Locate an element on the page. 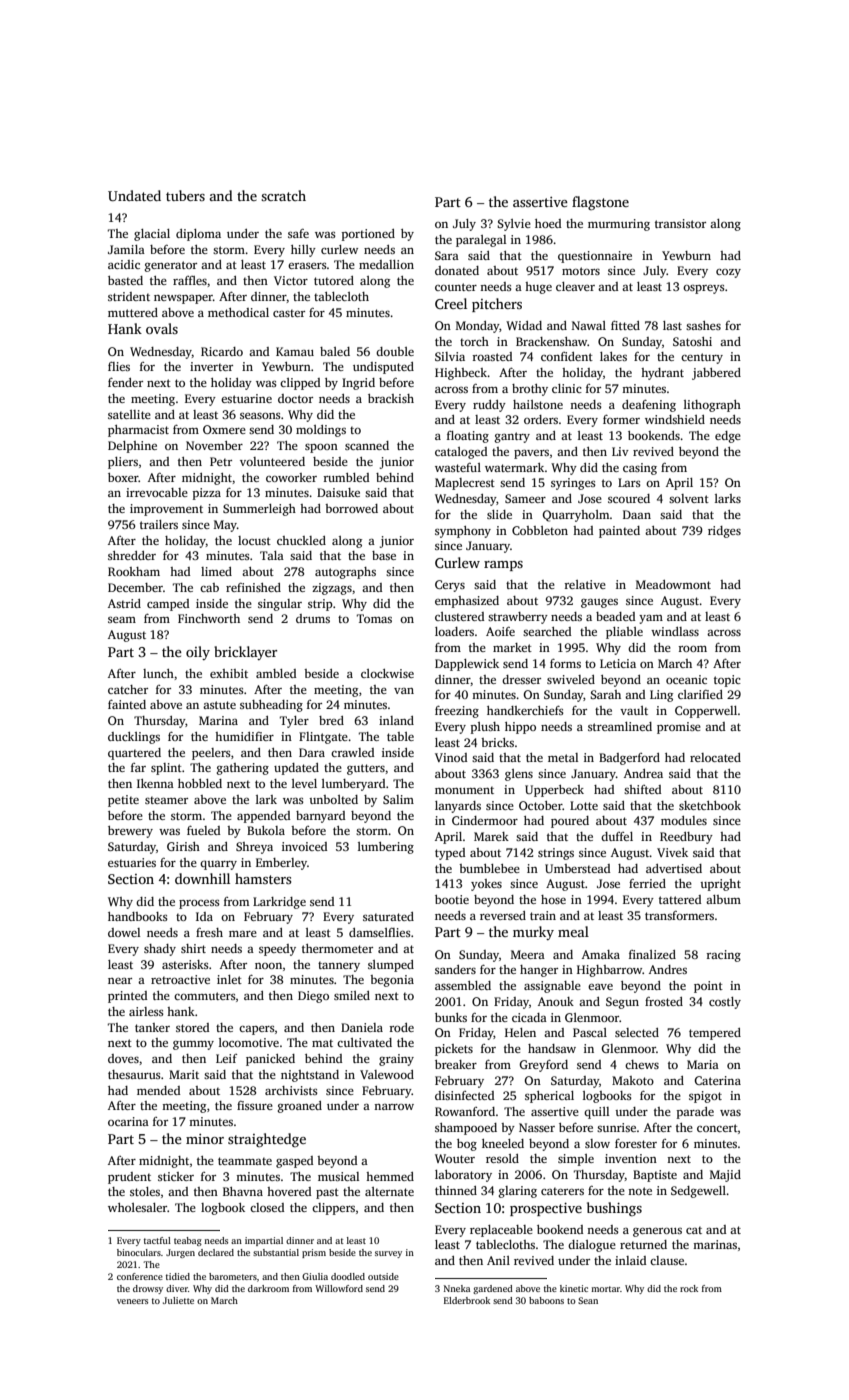 This image has height=1400, width=849. acidic is located at coordinates (124, 264).
